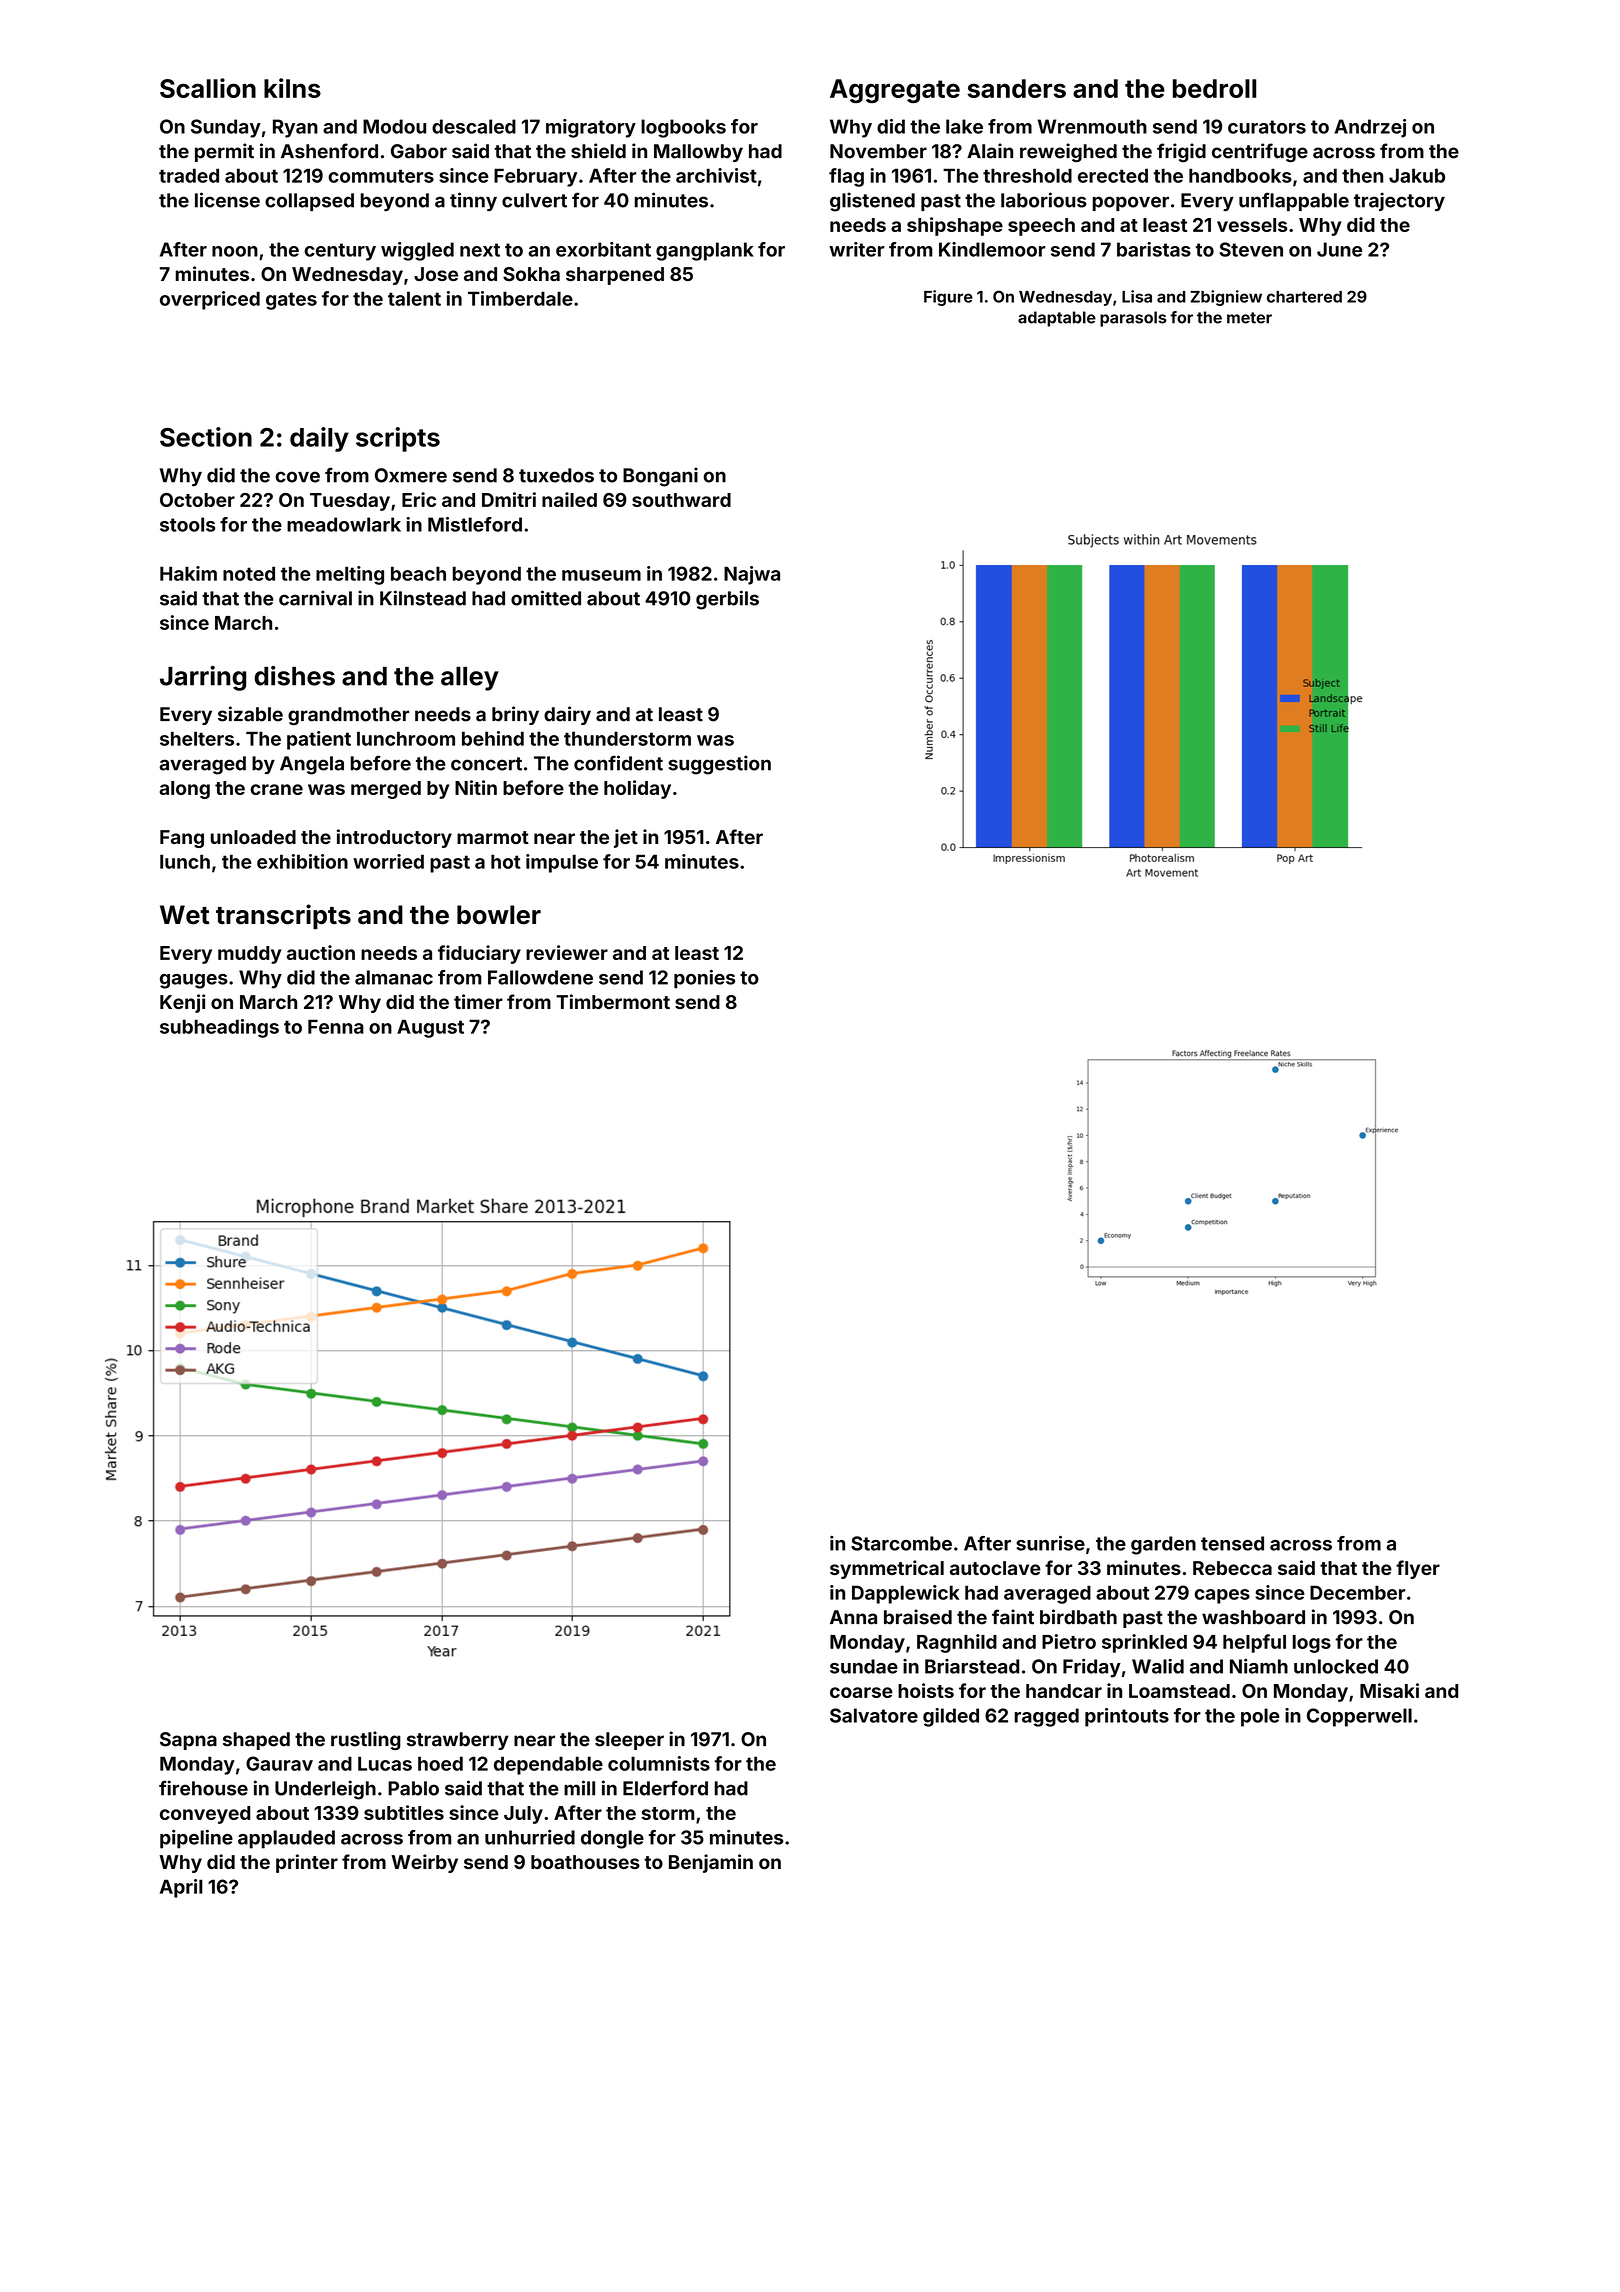 This screenshot has width=1620, height=2292. Describe the element at coordinates (1232, 1543) in the screenshot. I see `tensed` at that location.
